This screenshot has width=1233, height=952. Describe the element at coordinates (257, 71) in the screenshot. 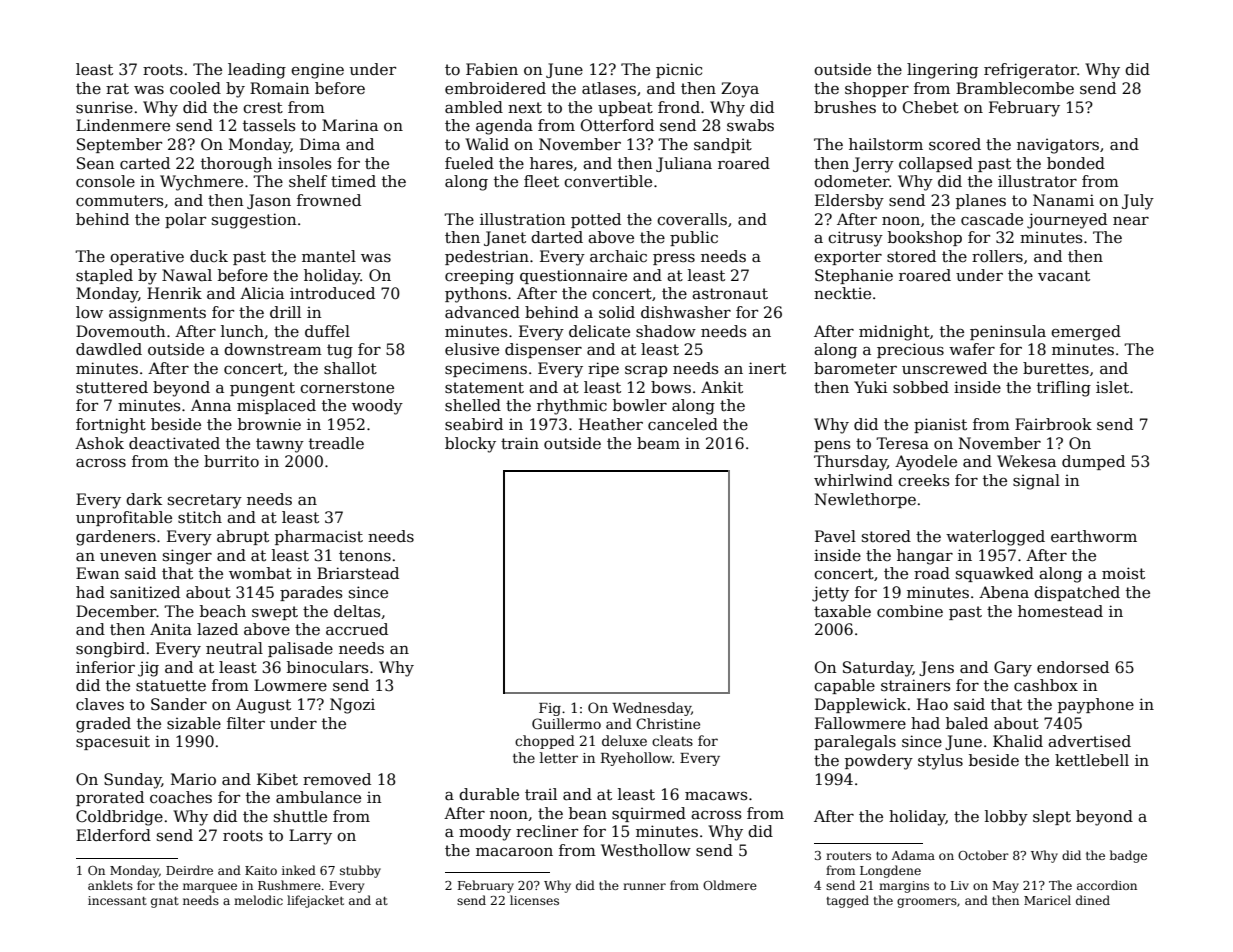

I see `leading` at that location.
